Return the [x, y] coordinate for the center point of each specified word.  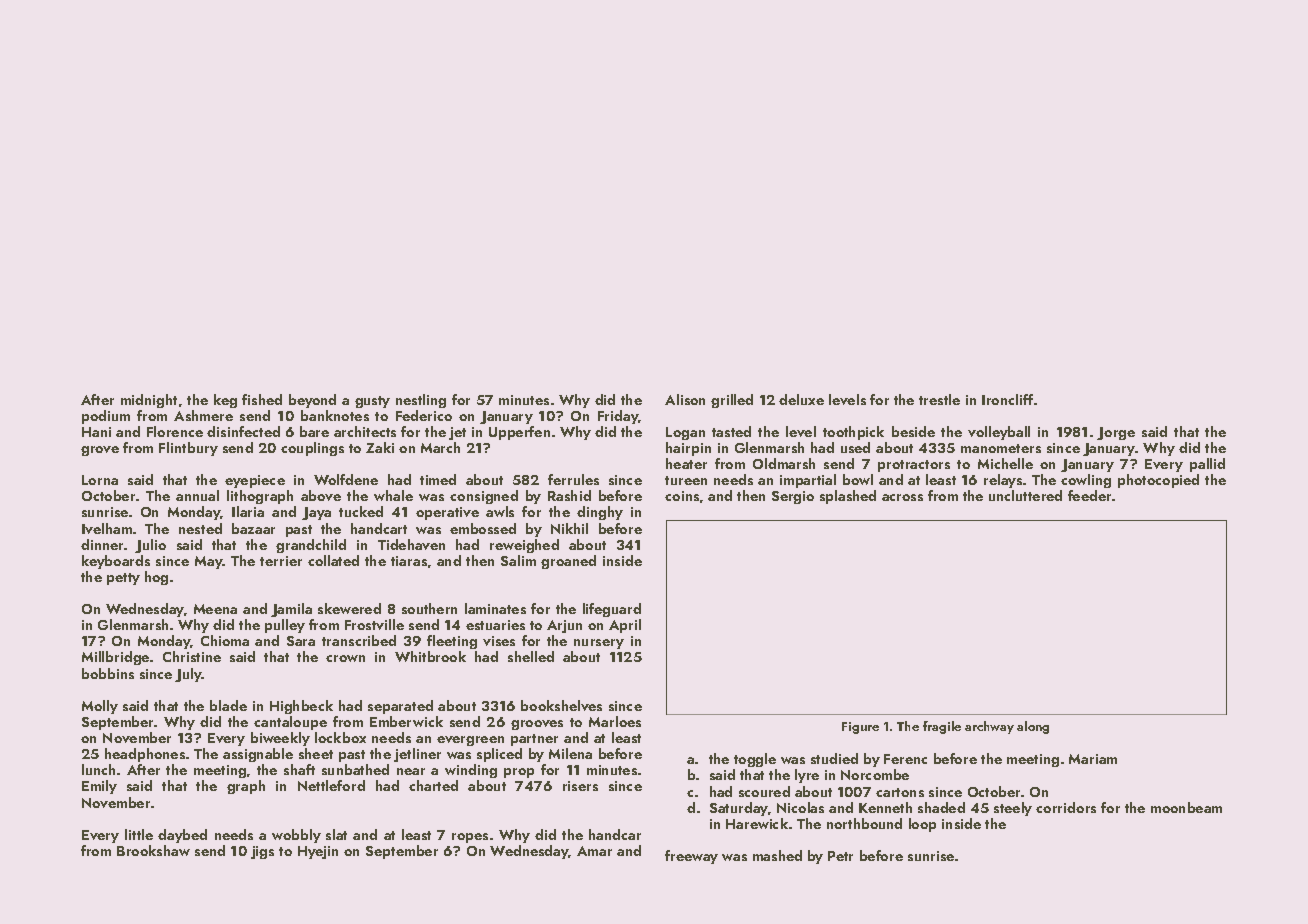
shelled [531, 656]
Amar [594, 851]
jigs [262, 852]
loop [922, 825]
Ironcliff [1007, 399]
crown [345, 658]
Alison [685, 399]
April [625, 626]
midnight [149, 401]
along [1033, 727]
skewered [349, 608]
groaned [568, 562]
